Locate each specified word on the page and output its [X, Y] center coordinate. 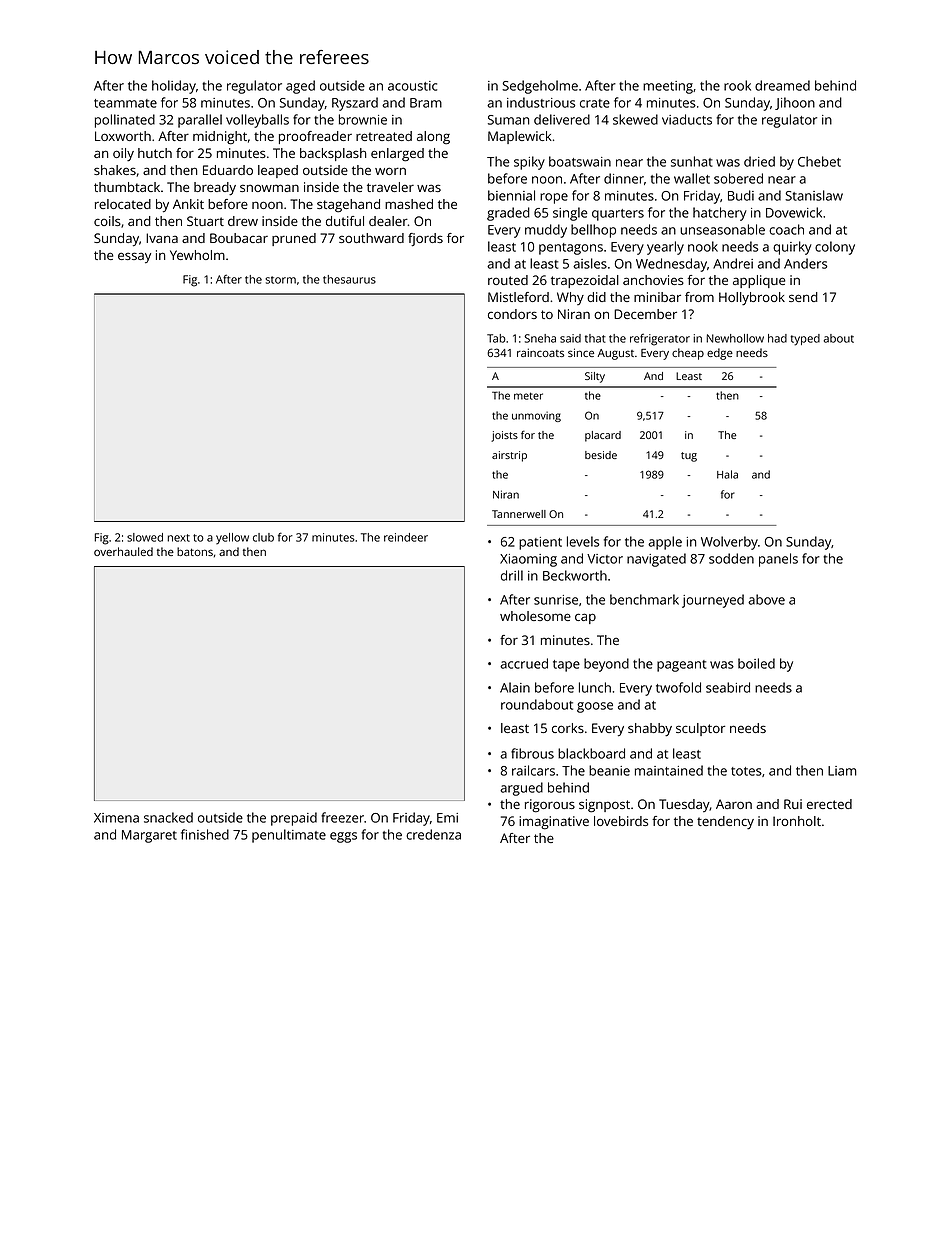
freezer [342, 817]
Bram [426, 103]
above [766, 599]
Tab [496, 338]
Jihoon [795, 103]
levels [583, 541]
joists [504, 436]
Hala [727, 474]
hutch [155, 153]
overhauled [123, 551]
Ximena [116, 818]
